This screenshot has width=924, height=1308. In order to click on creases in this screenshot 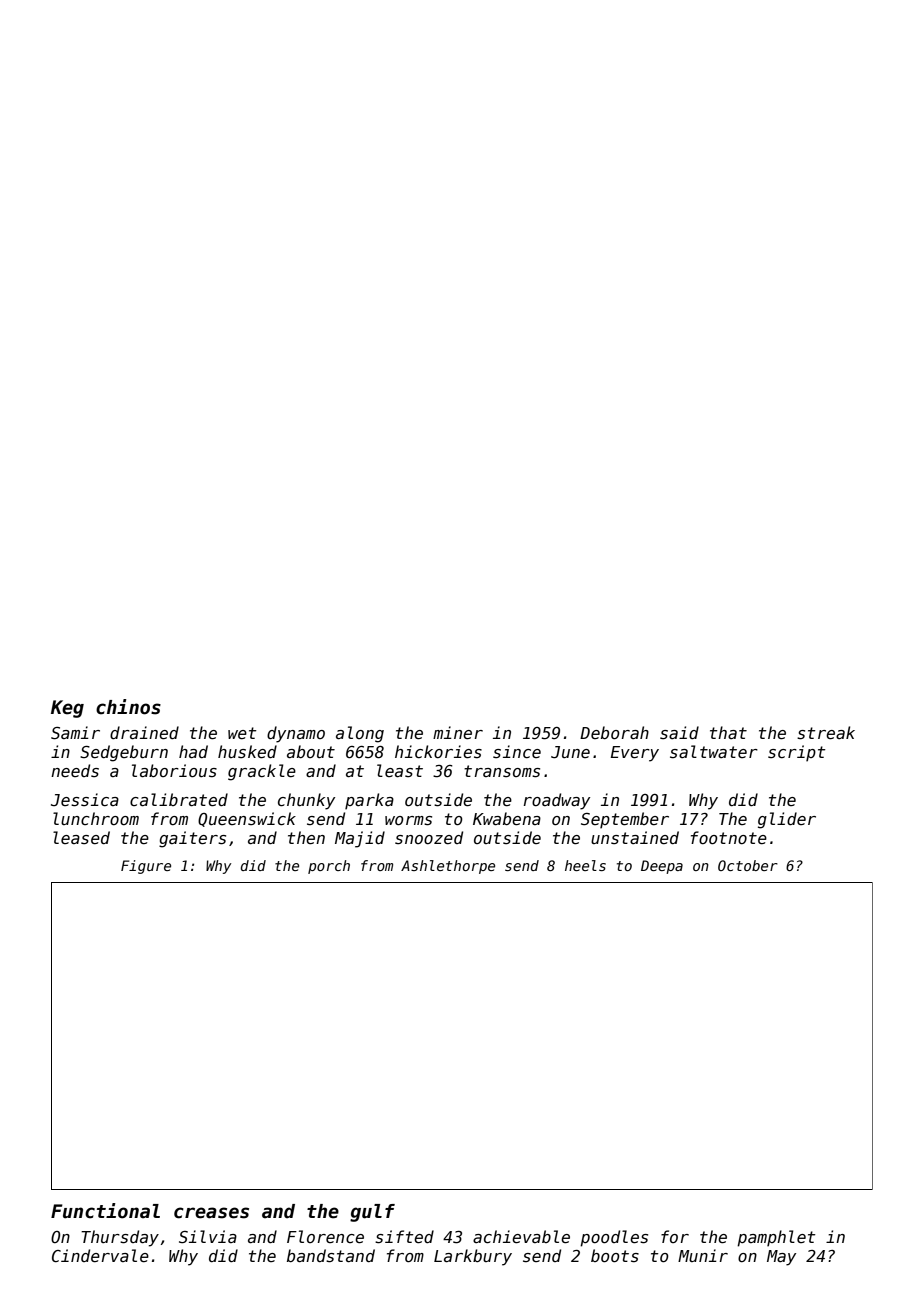, I will do `click(211, 1213)`.
